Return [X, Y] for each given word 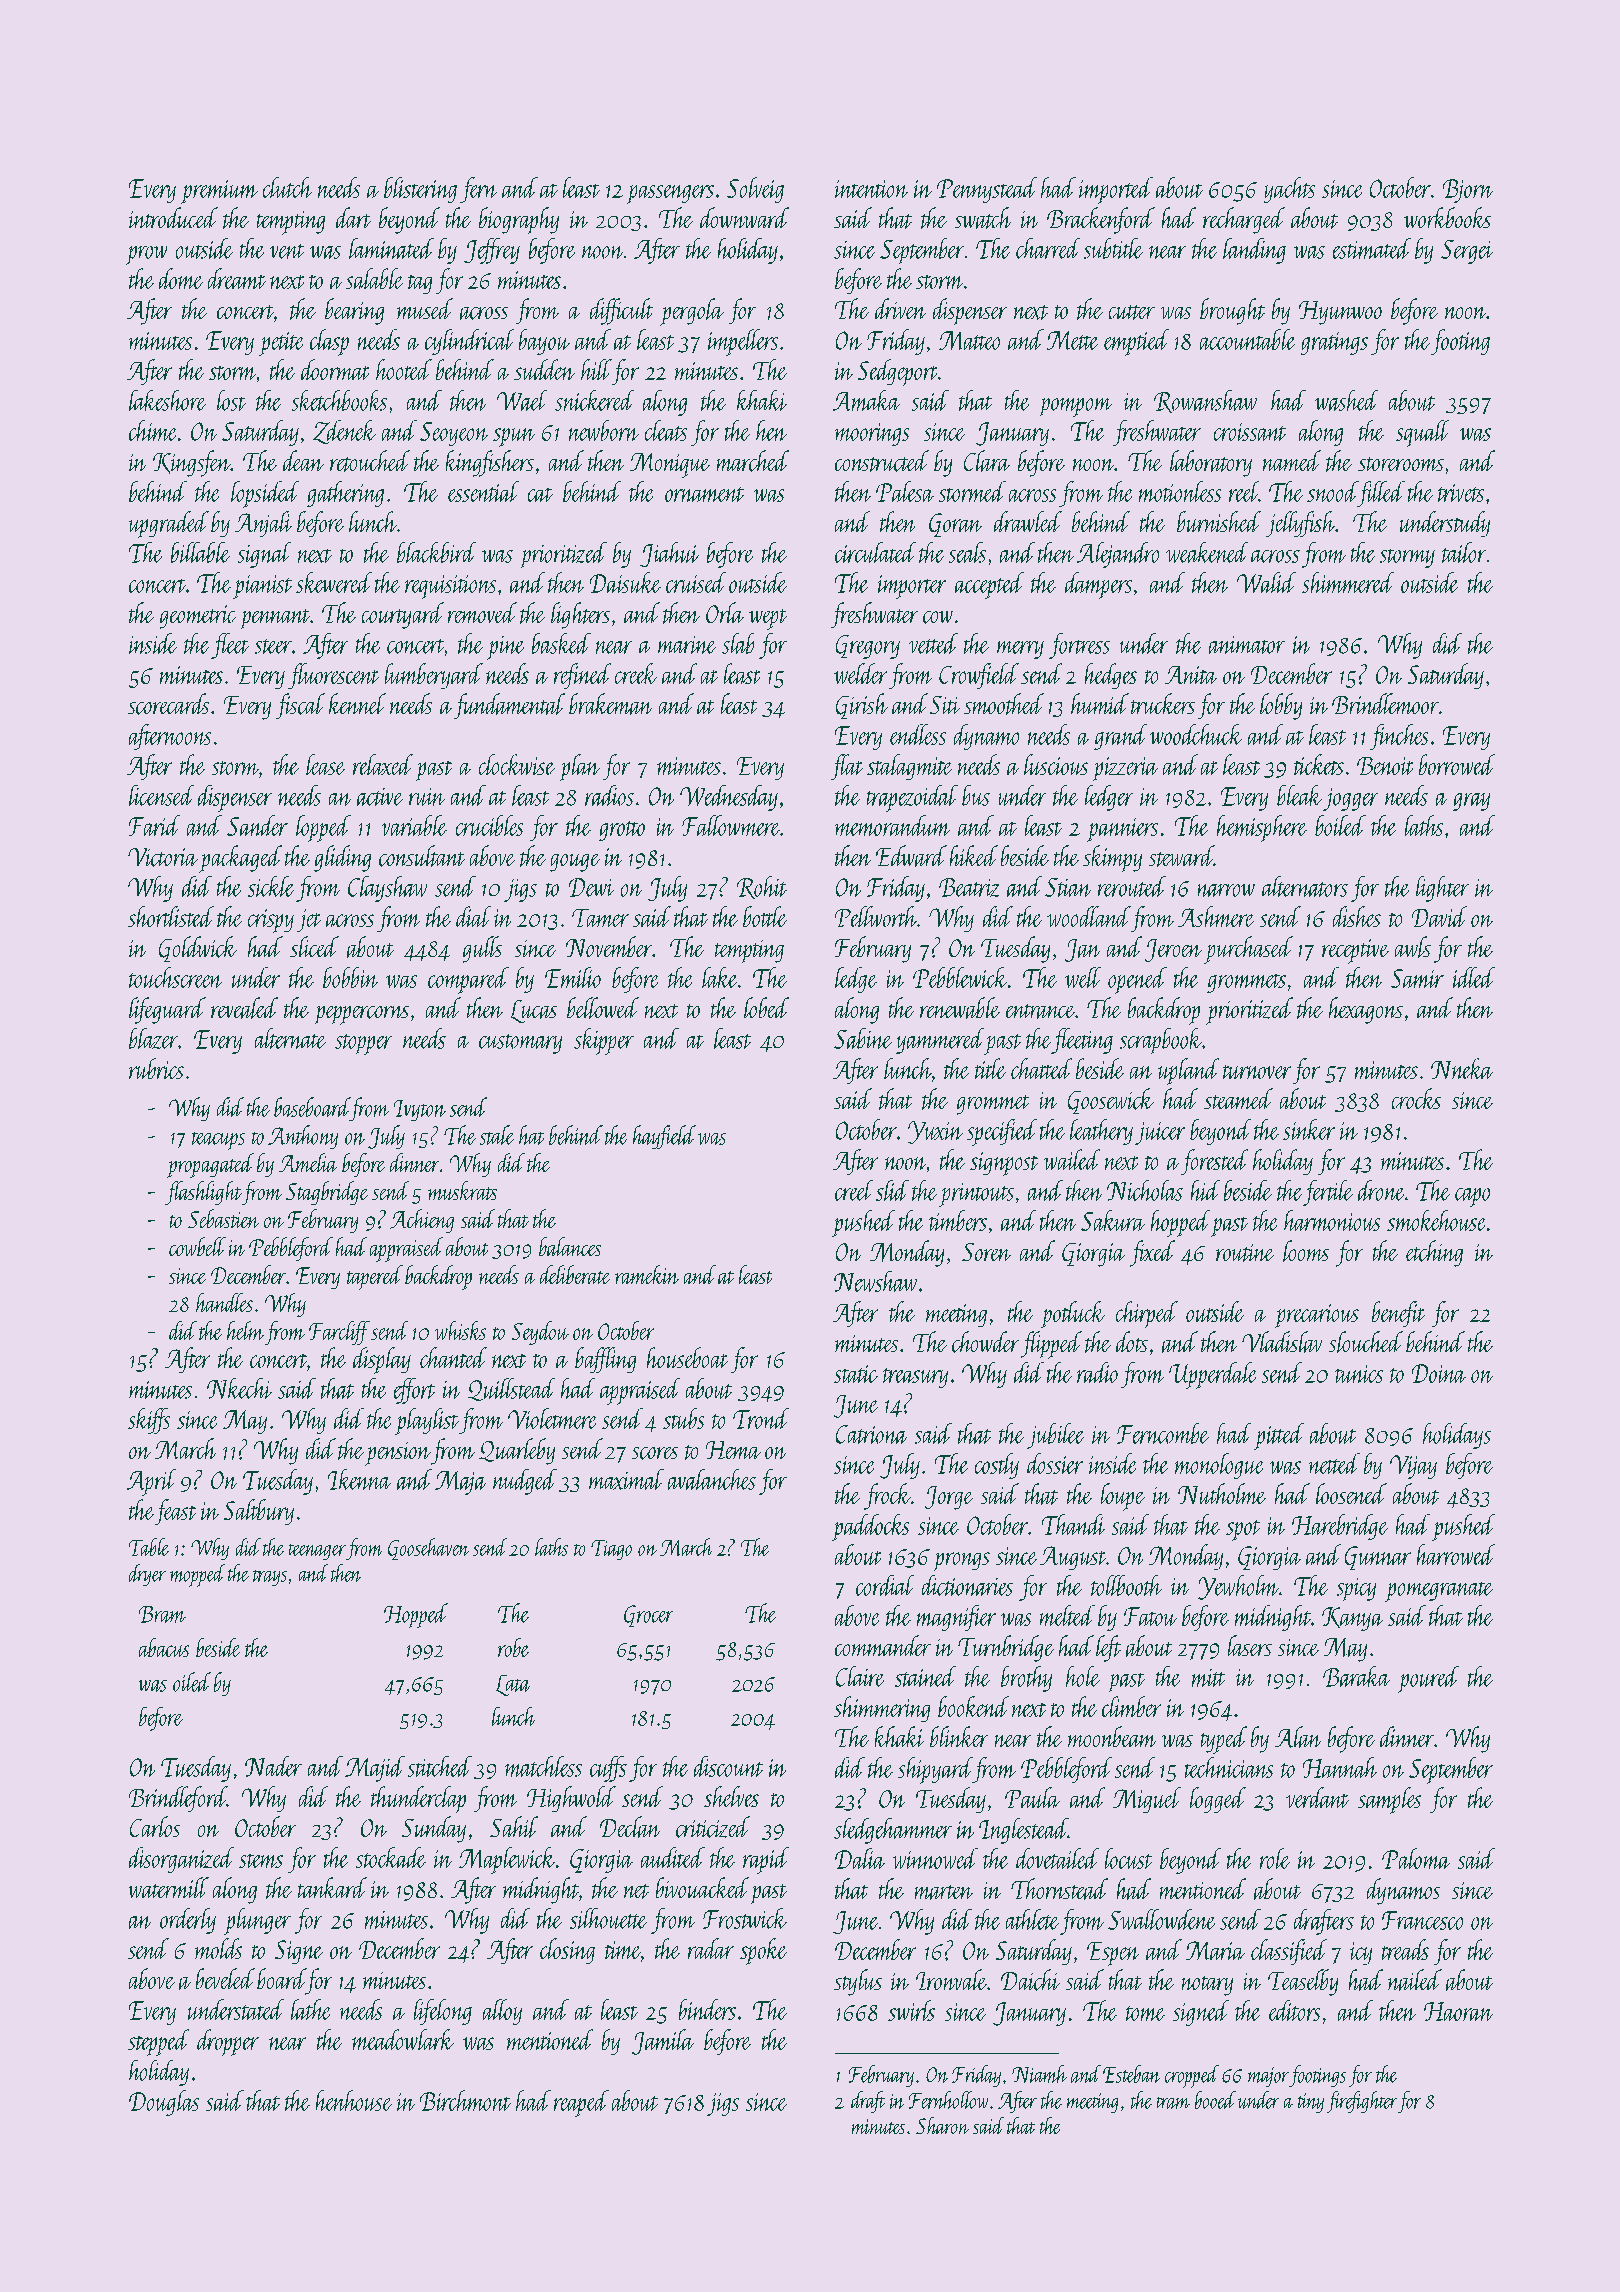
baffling [605, 1360]
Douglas [164, 2103]
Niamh [1039, 2074]
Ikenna [359, 1479]
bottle [765, 916]
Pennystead [987, 190]
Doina [1439, 1373]
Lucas [534, 1011]
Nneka [1462, 1068]
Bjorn [1468, 191]
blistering [420, 190]
